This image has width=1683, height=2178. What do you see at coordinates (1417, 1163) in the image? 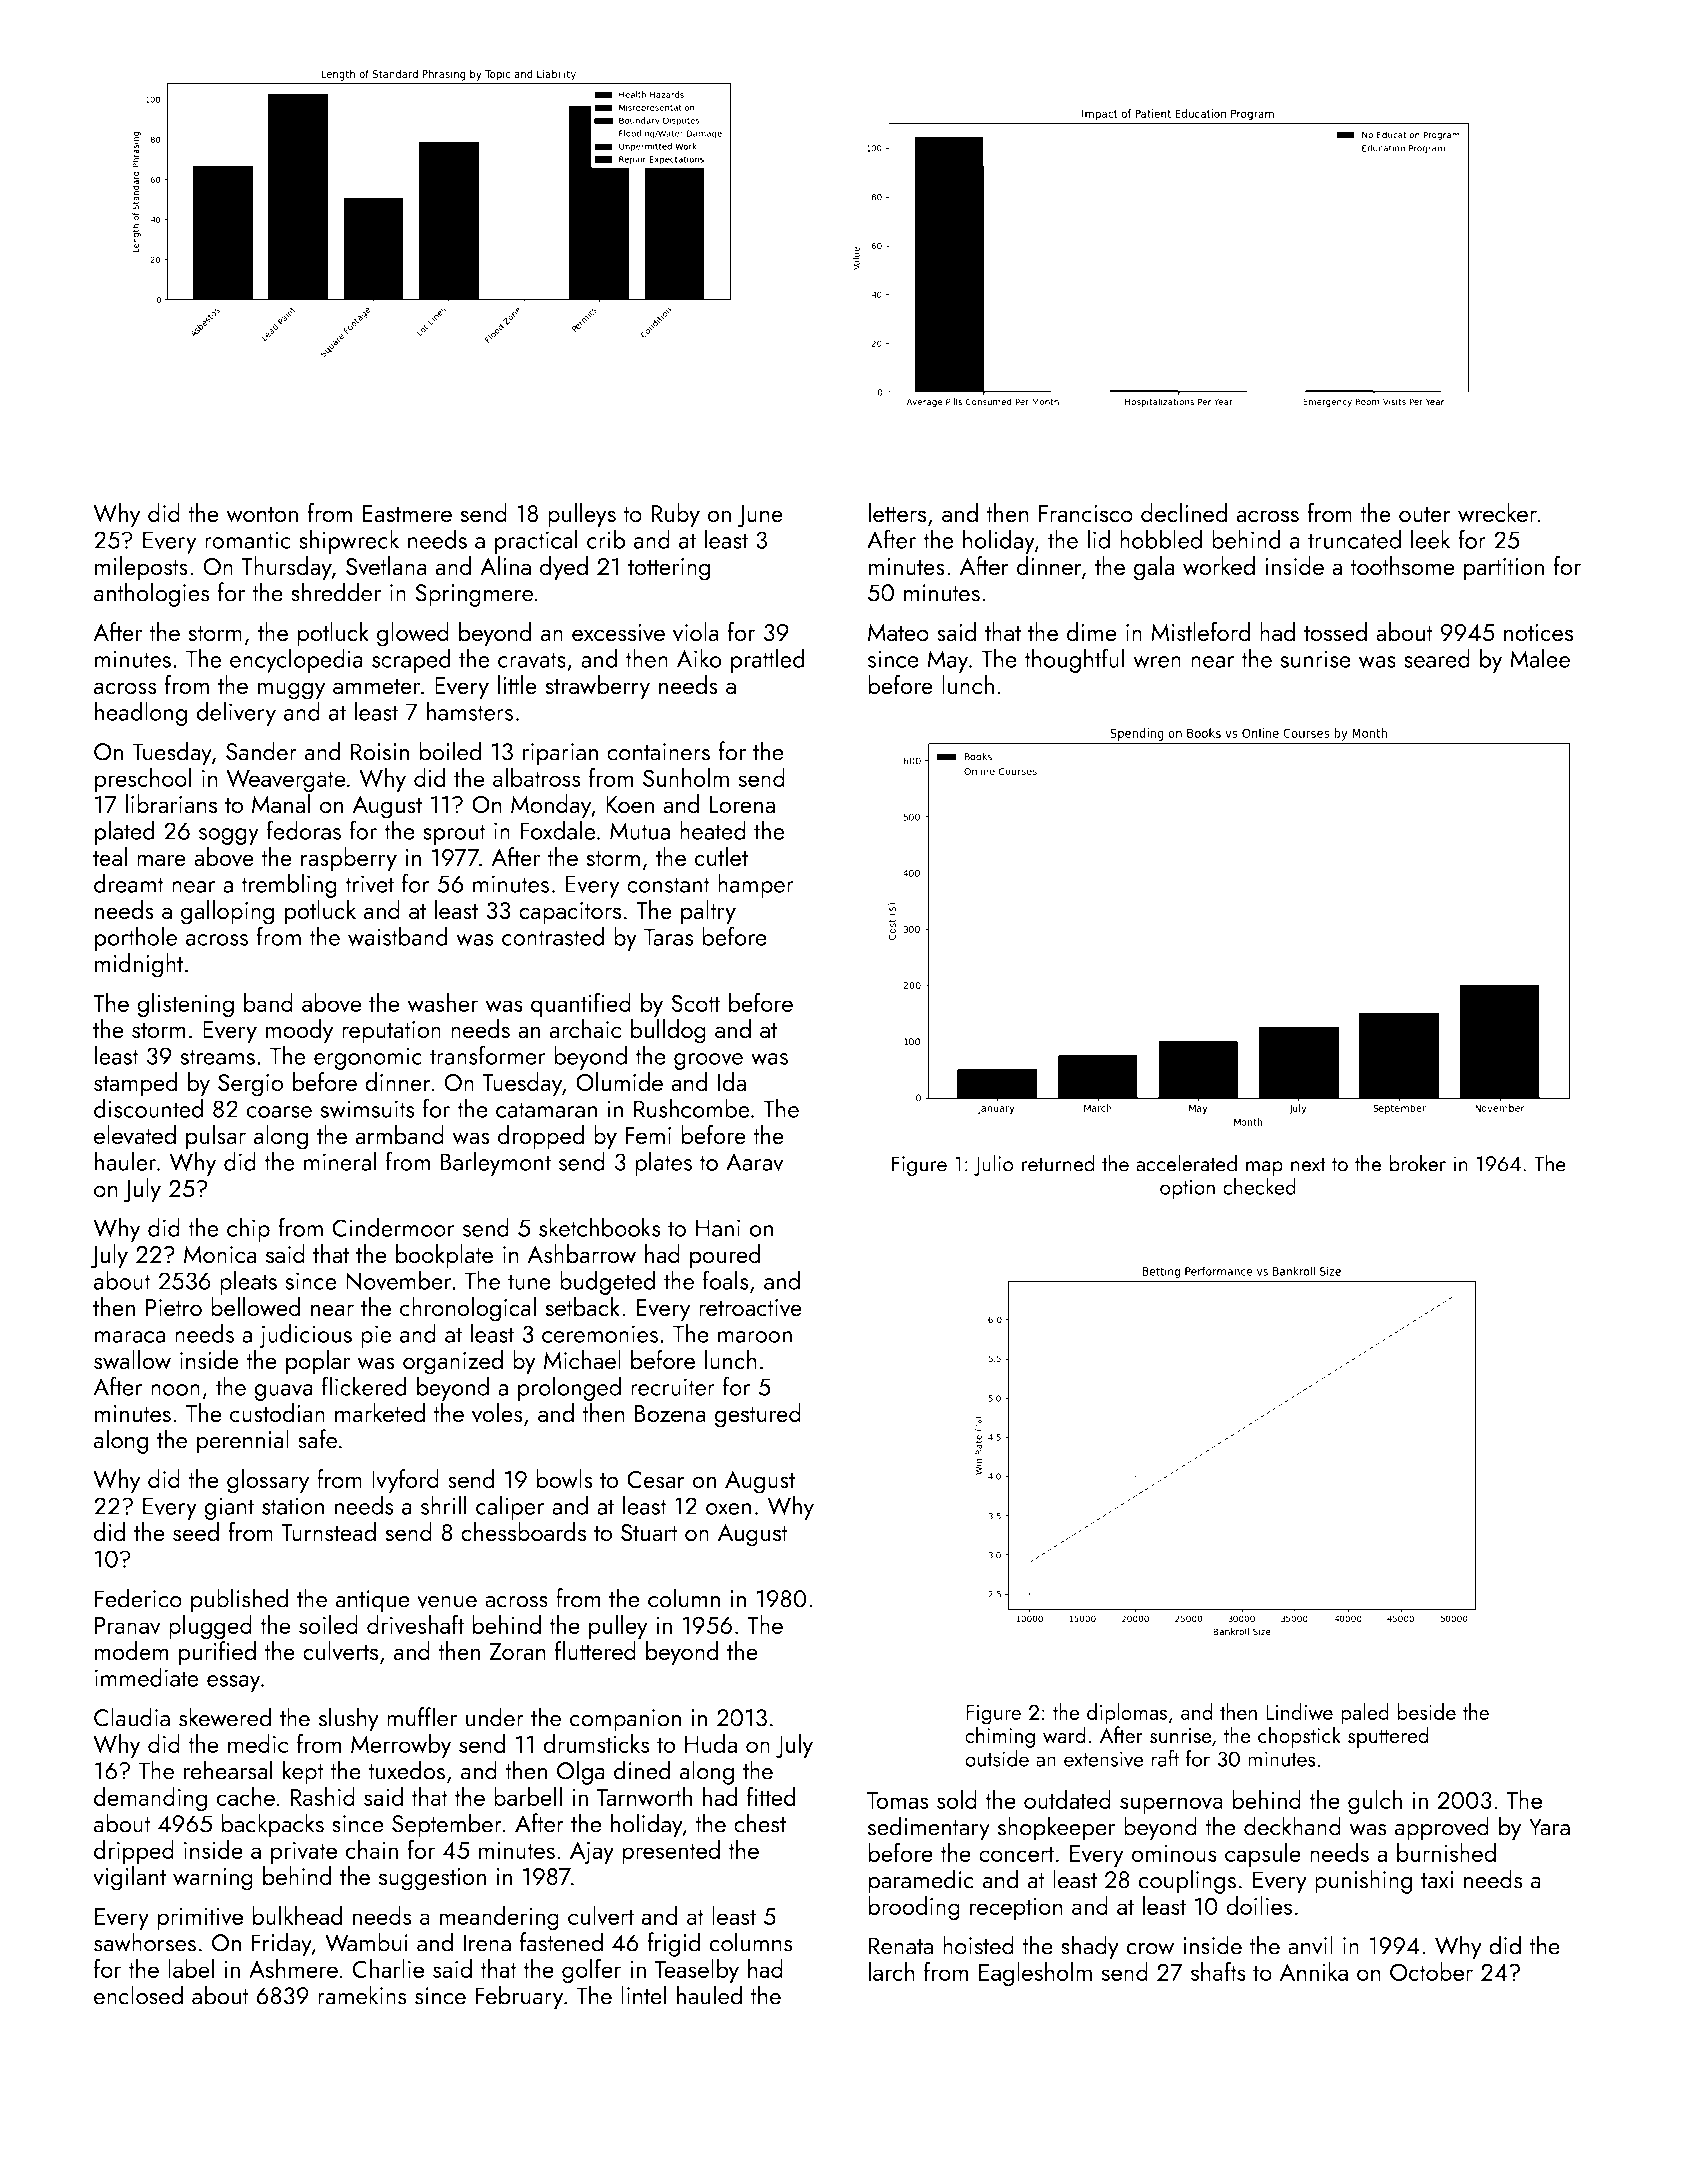
I see `broker` at bounding box center [1417, 1163].
